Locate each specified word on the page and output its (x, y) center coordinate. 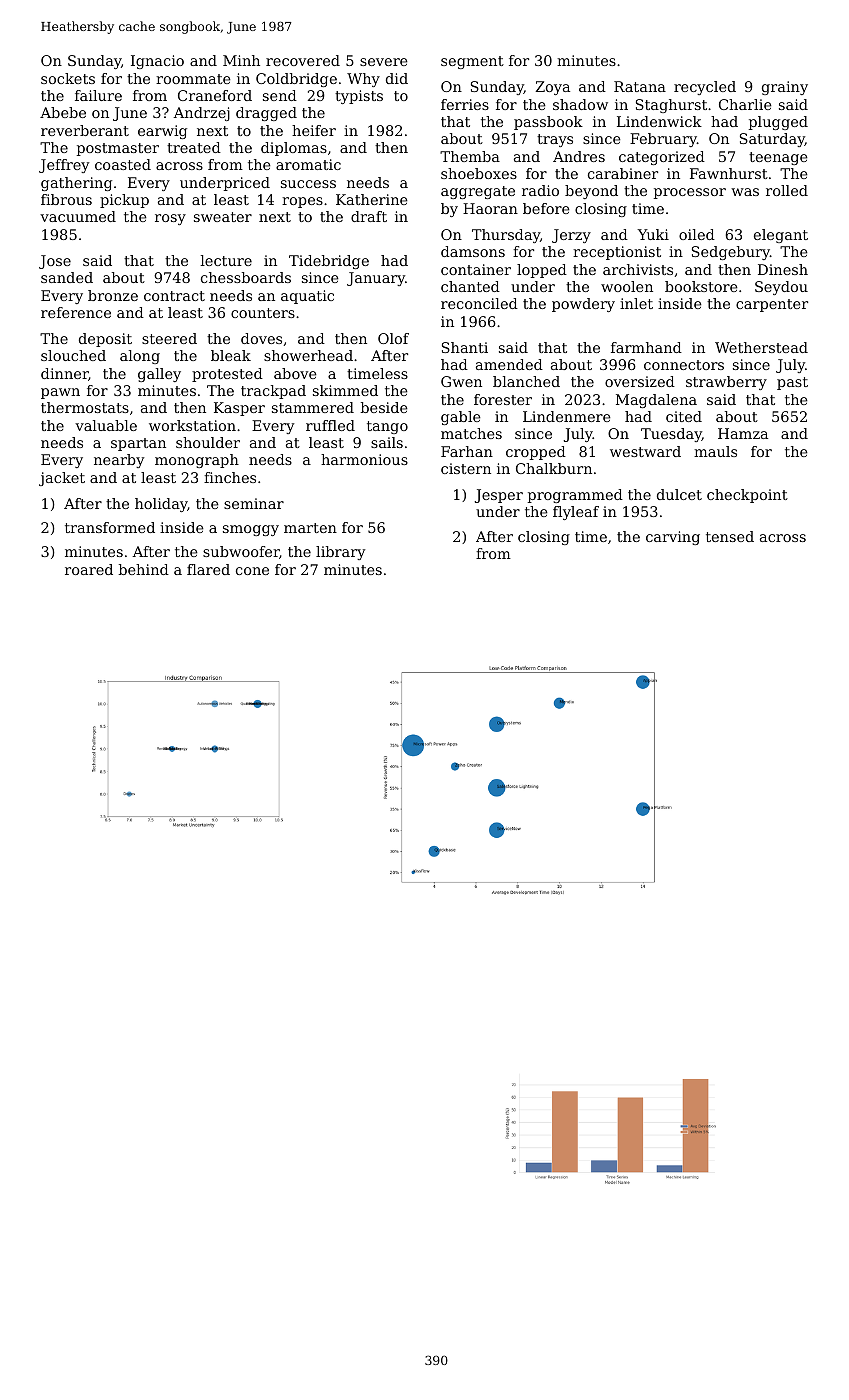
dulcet (679, 494)
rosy (170, 219)
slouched (73, 355)
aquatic (307, 297)
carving (673, 538)
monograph (197, 461)
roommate (193, 79)
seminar (254, 503)
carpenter (772, 305)
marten (310, 528)
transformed (110, 527)
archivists (638, 269)
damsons (473, 251)
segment (472, 62)
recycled (705, 88)
